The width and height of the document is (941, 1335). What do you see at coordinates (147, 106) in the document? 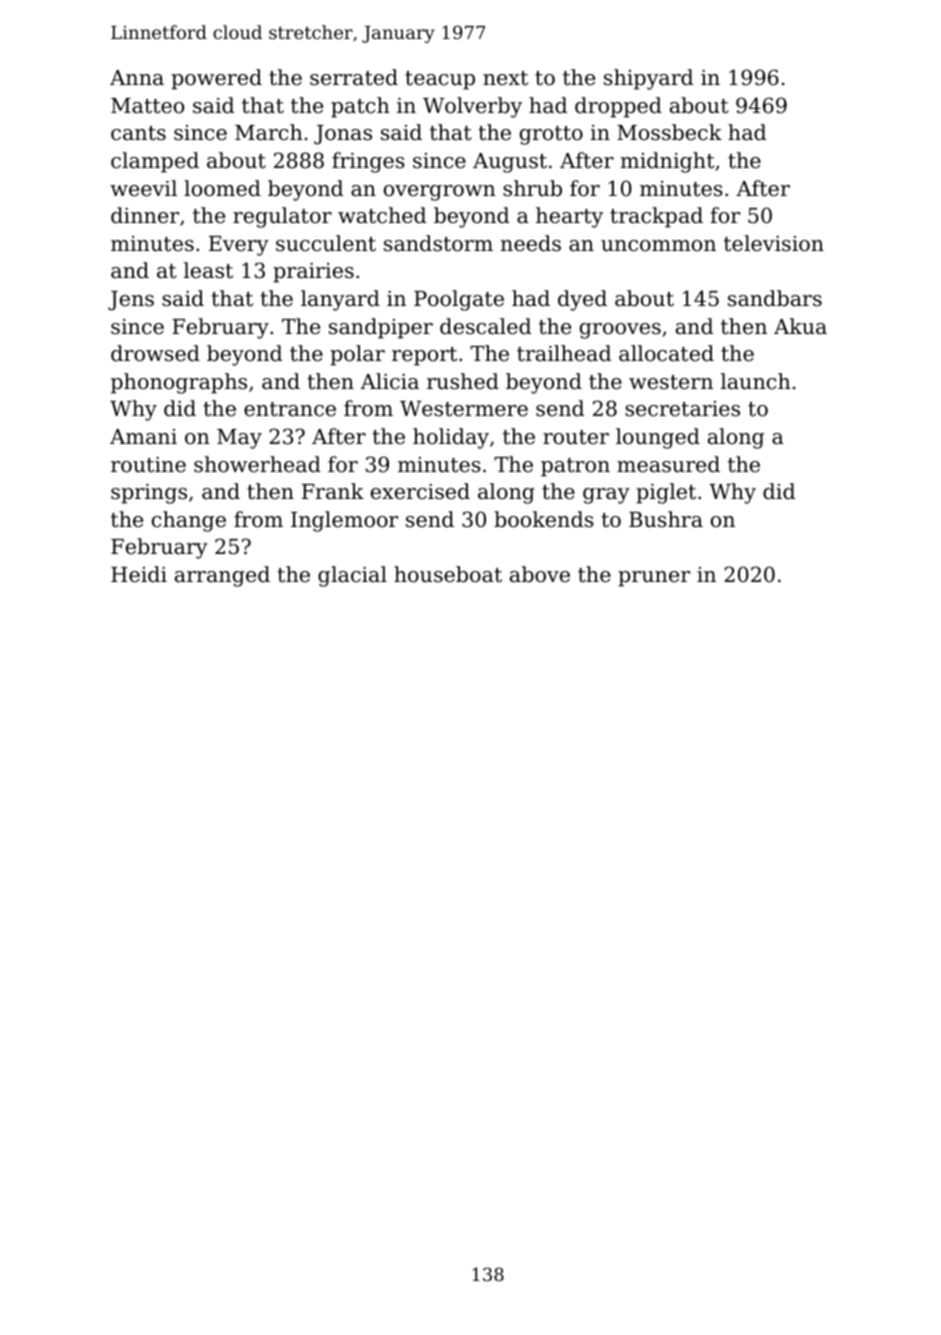
I see `Matteo` at bounding box center [147, 106].
